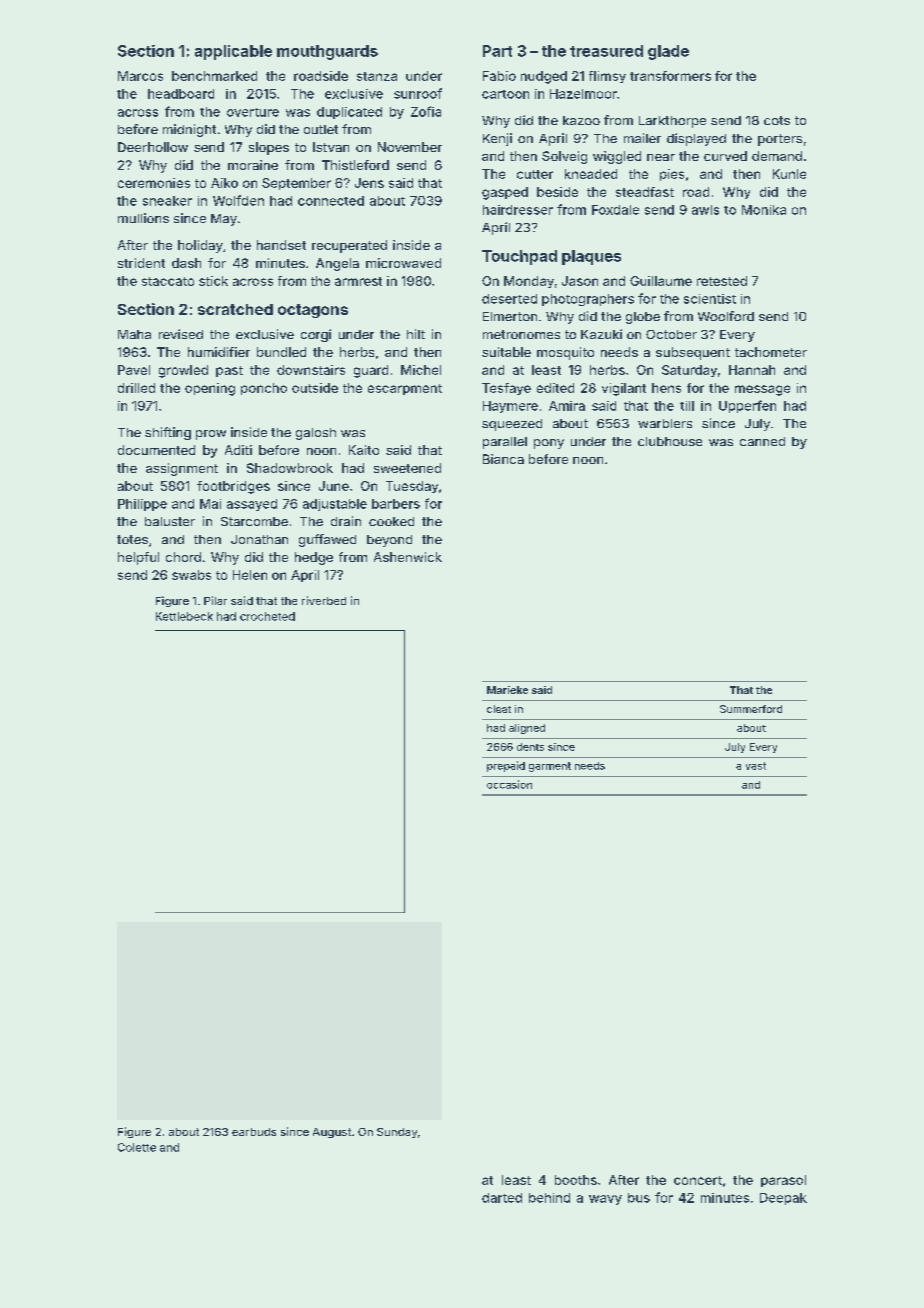  What do you see at coordinates (397, 1133) in the screenshot?
I see `Sunday` at bounding box center [397, 1133].
